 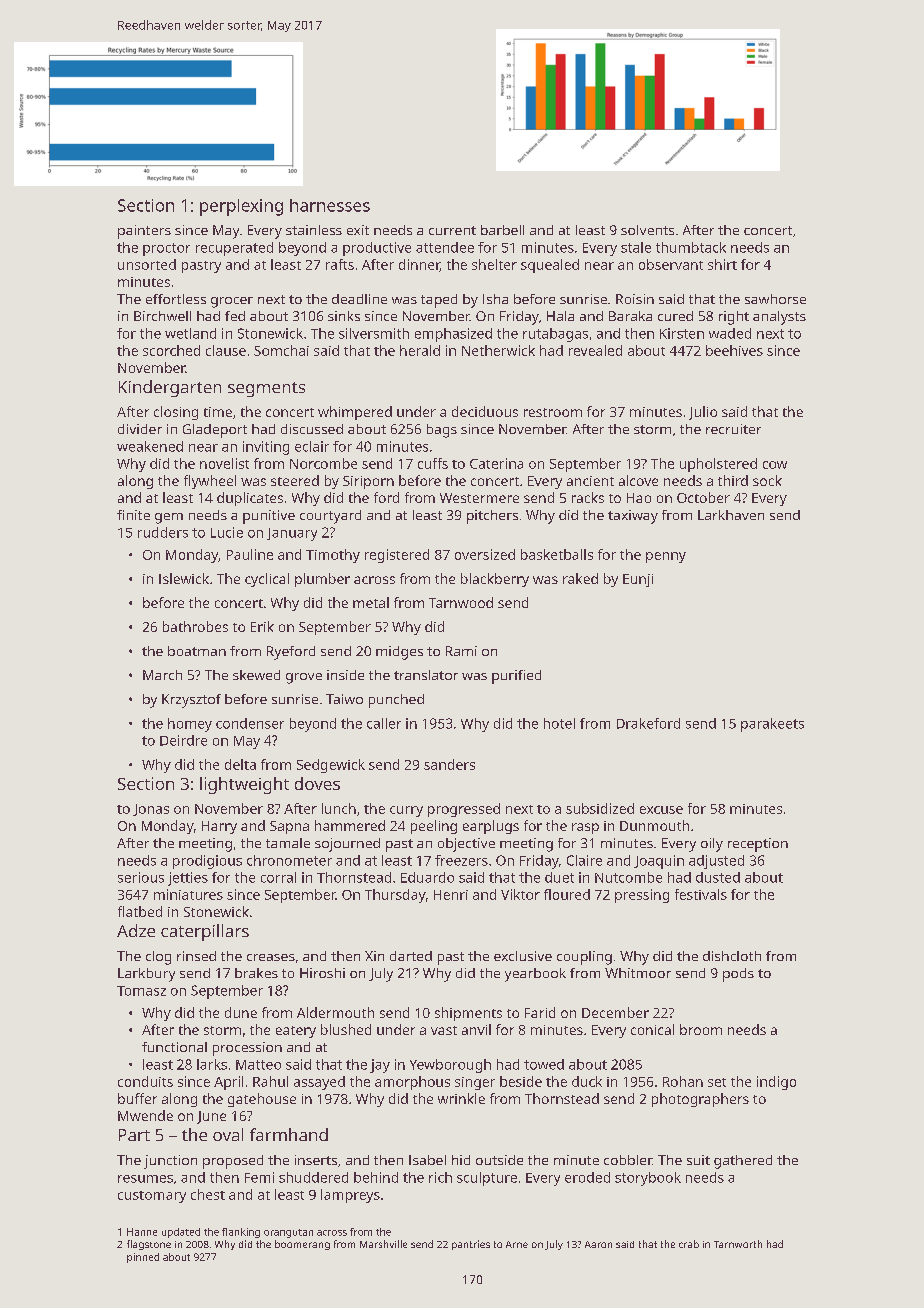 What do you see at coordinates (492, 517) in the image?
I see `pitchers` at bounding box center [492, 517].
